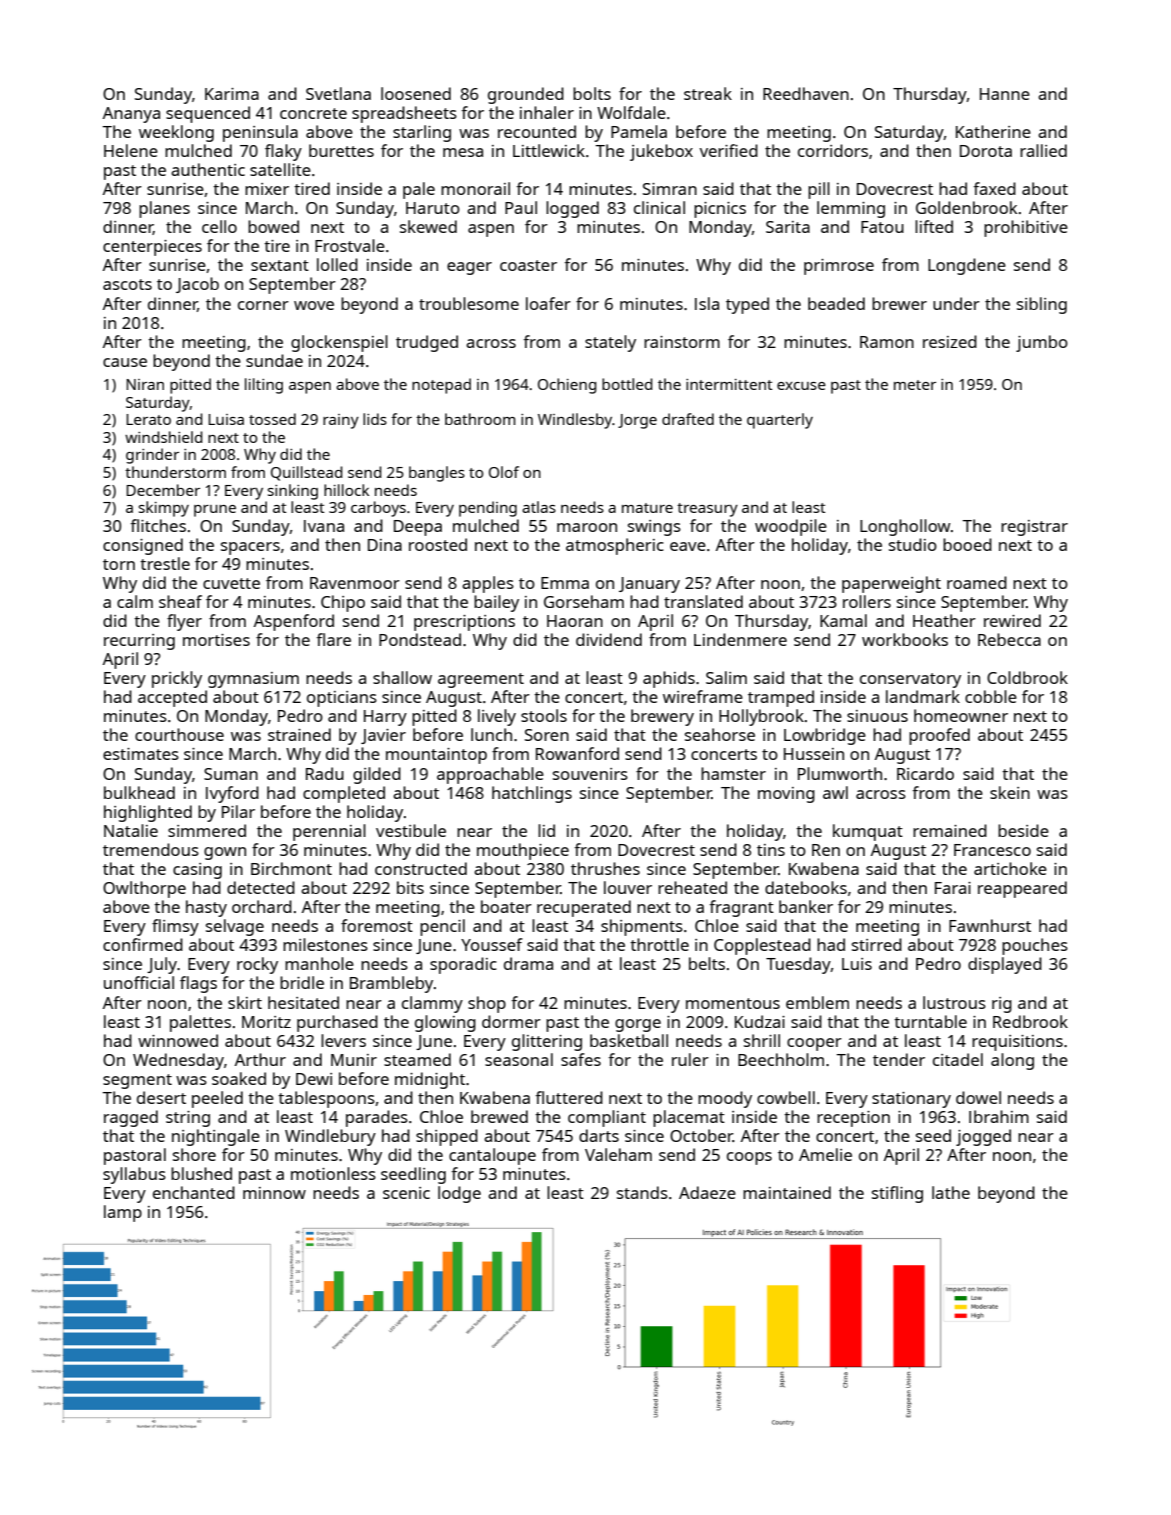  Describe the element at coordinates (592, 93) in the image. I see `bolts` at that location.
